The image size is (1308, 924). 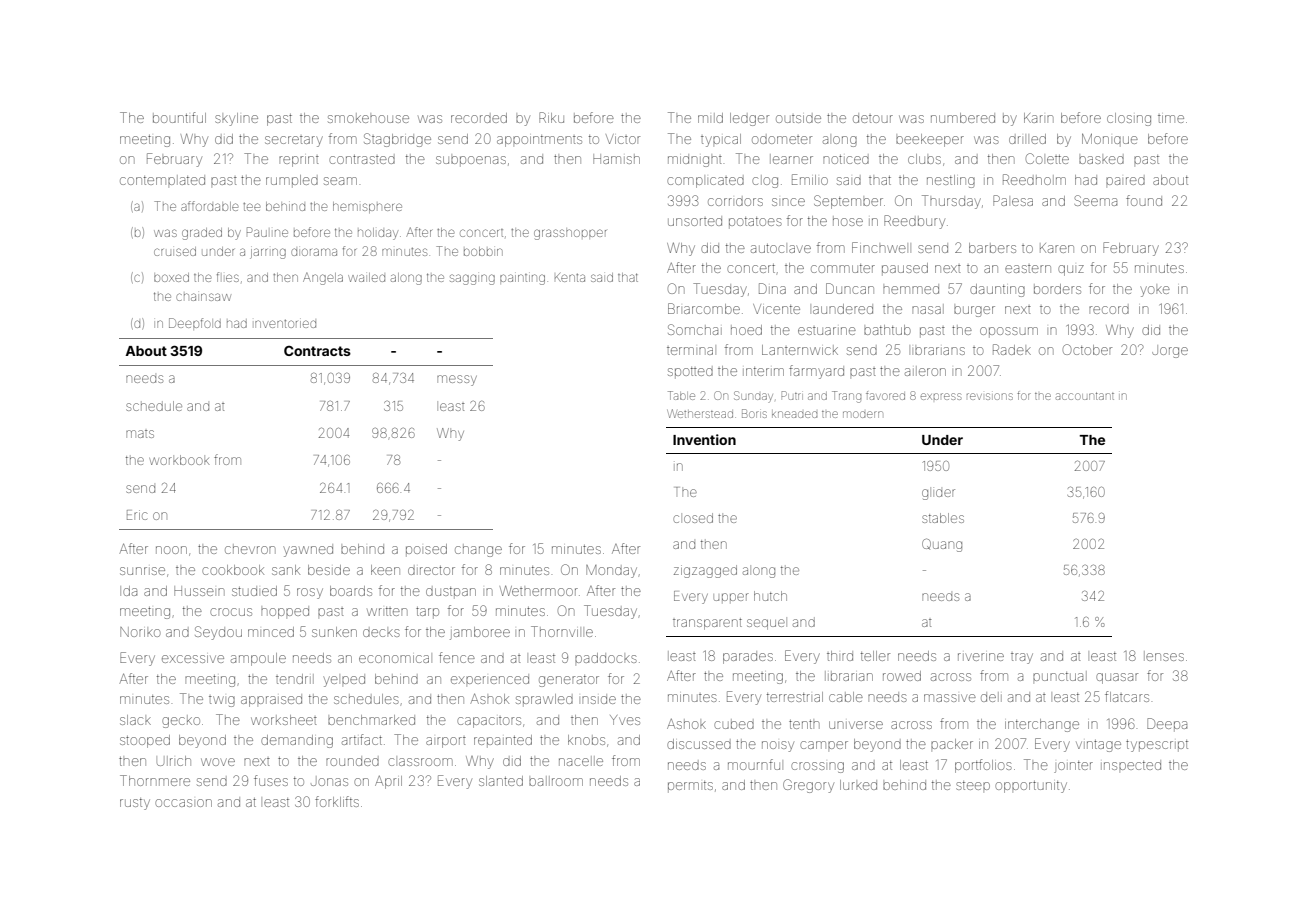 What do you see at coordinates (704, 439) in the page?
I see `Invention` at bounding box center [704, 439].
